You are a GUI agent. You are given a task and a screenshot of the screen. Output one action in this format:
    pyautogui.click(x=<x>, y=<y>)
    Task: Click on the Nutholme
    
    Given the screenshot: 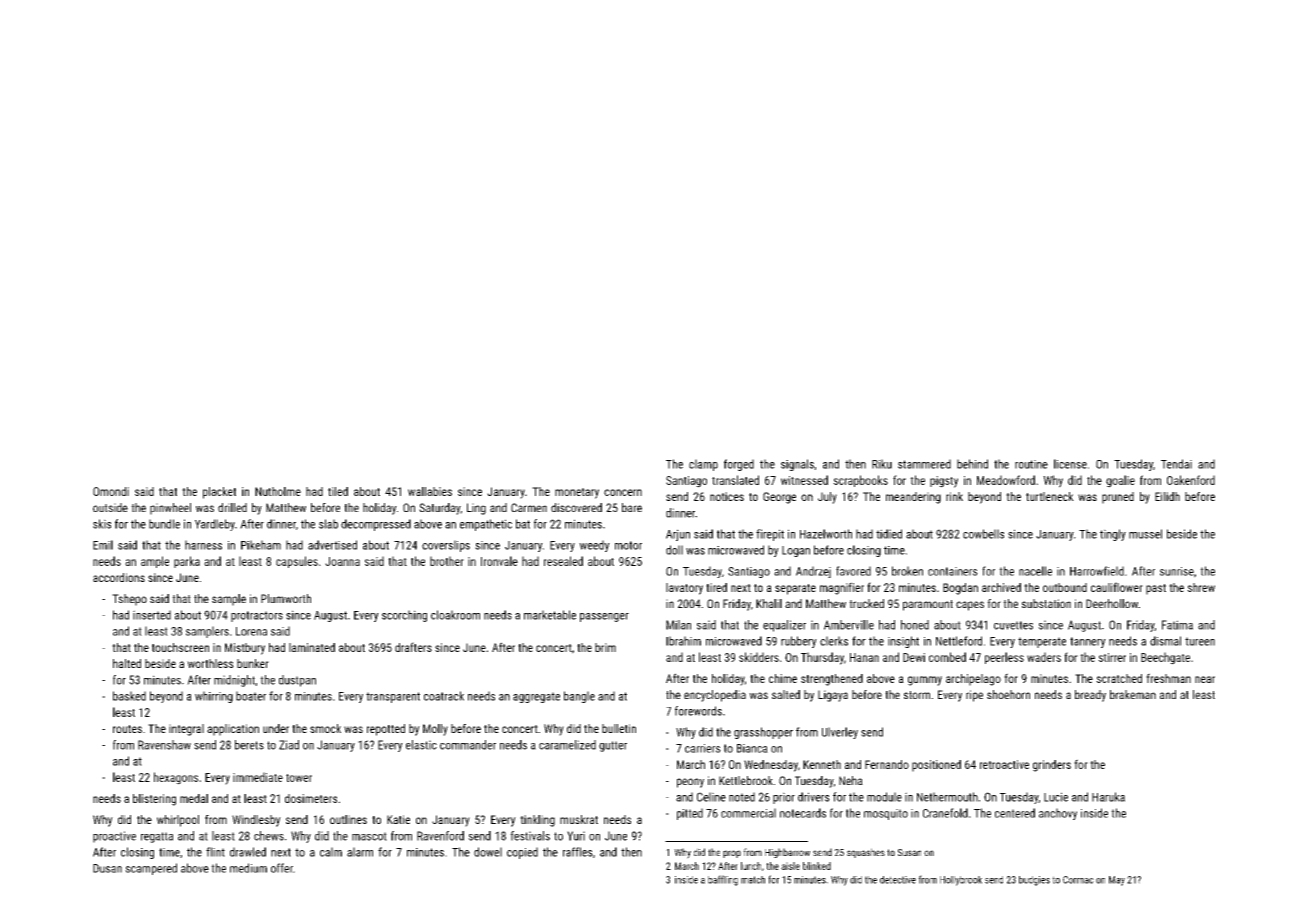 What is the action you would take?
    pyautogui.click(x=278, y=491)
